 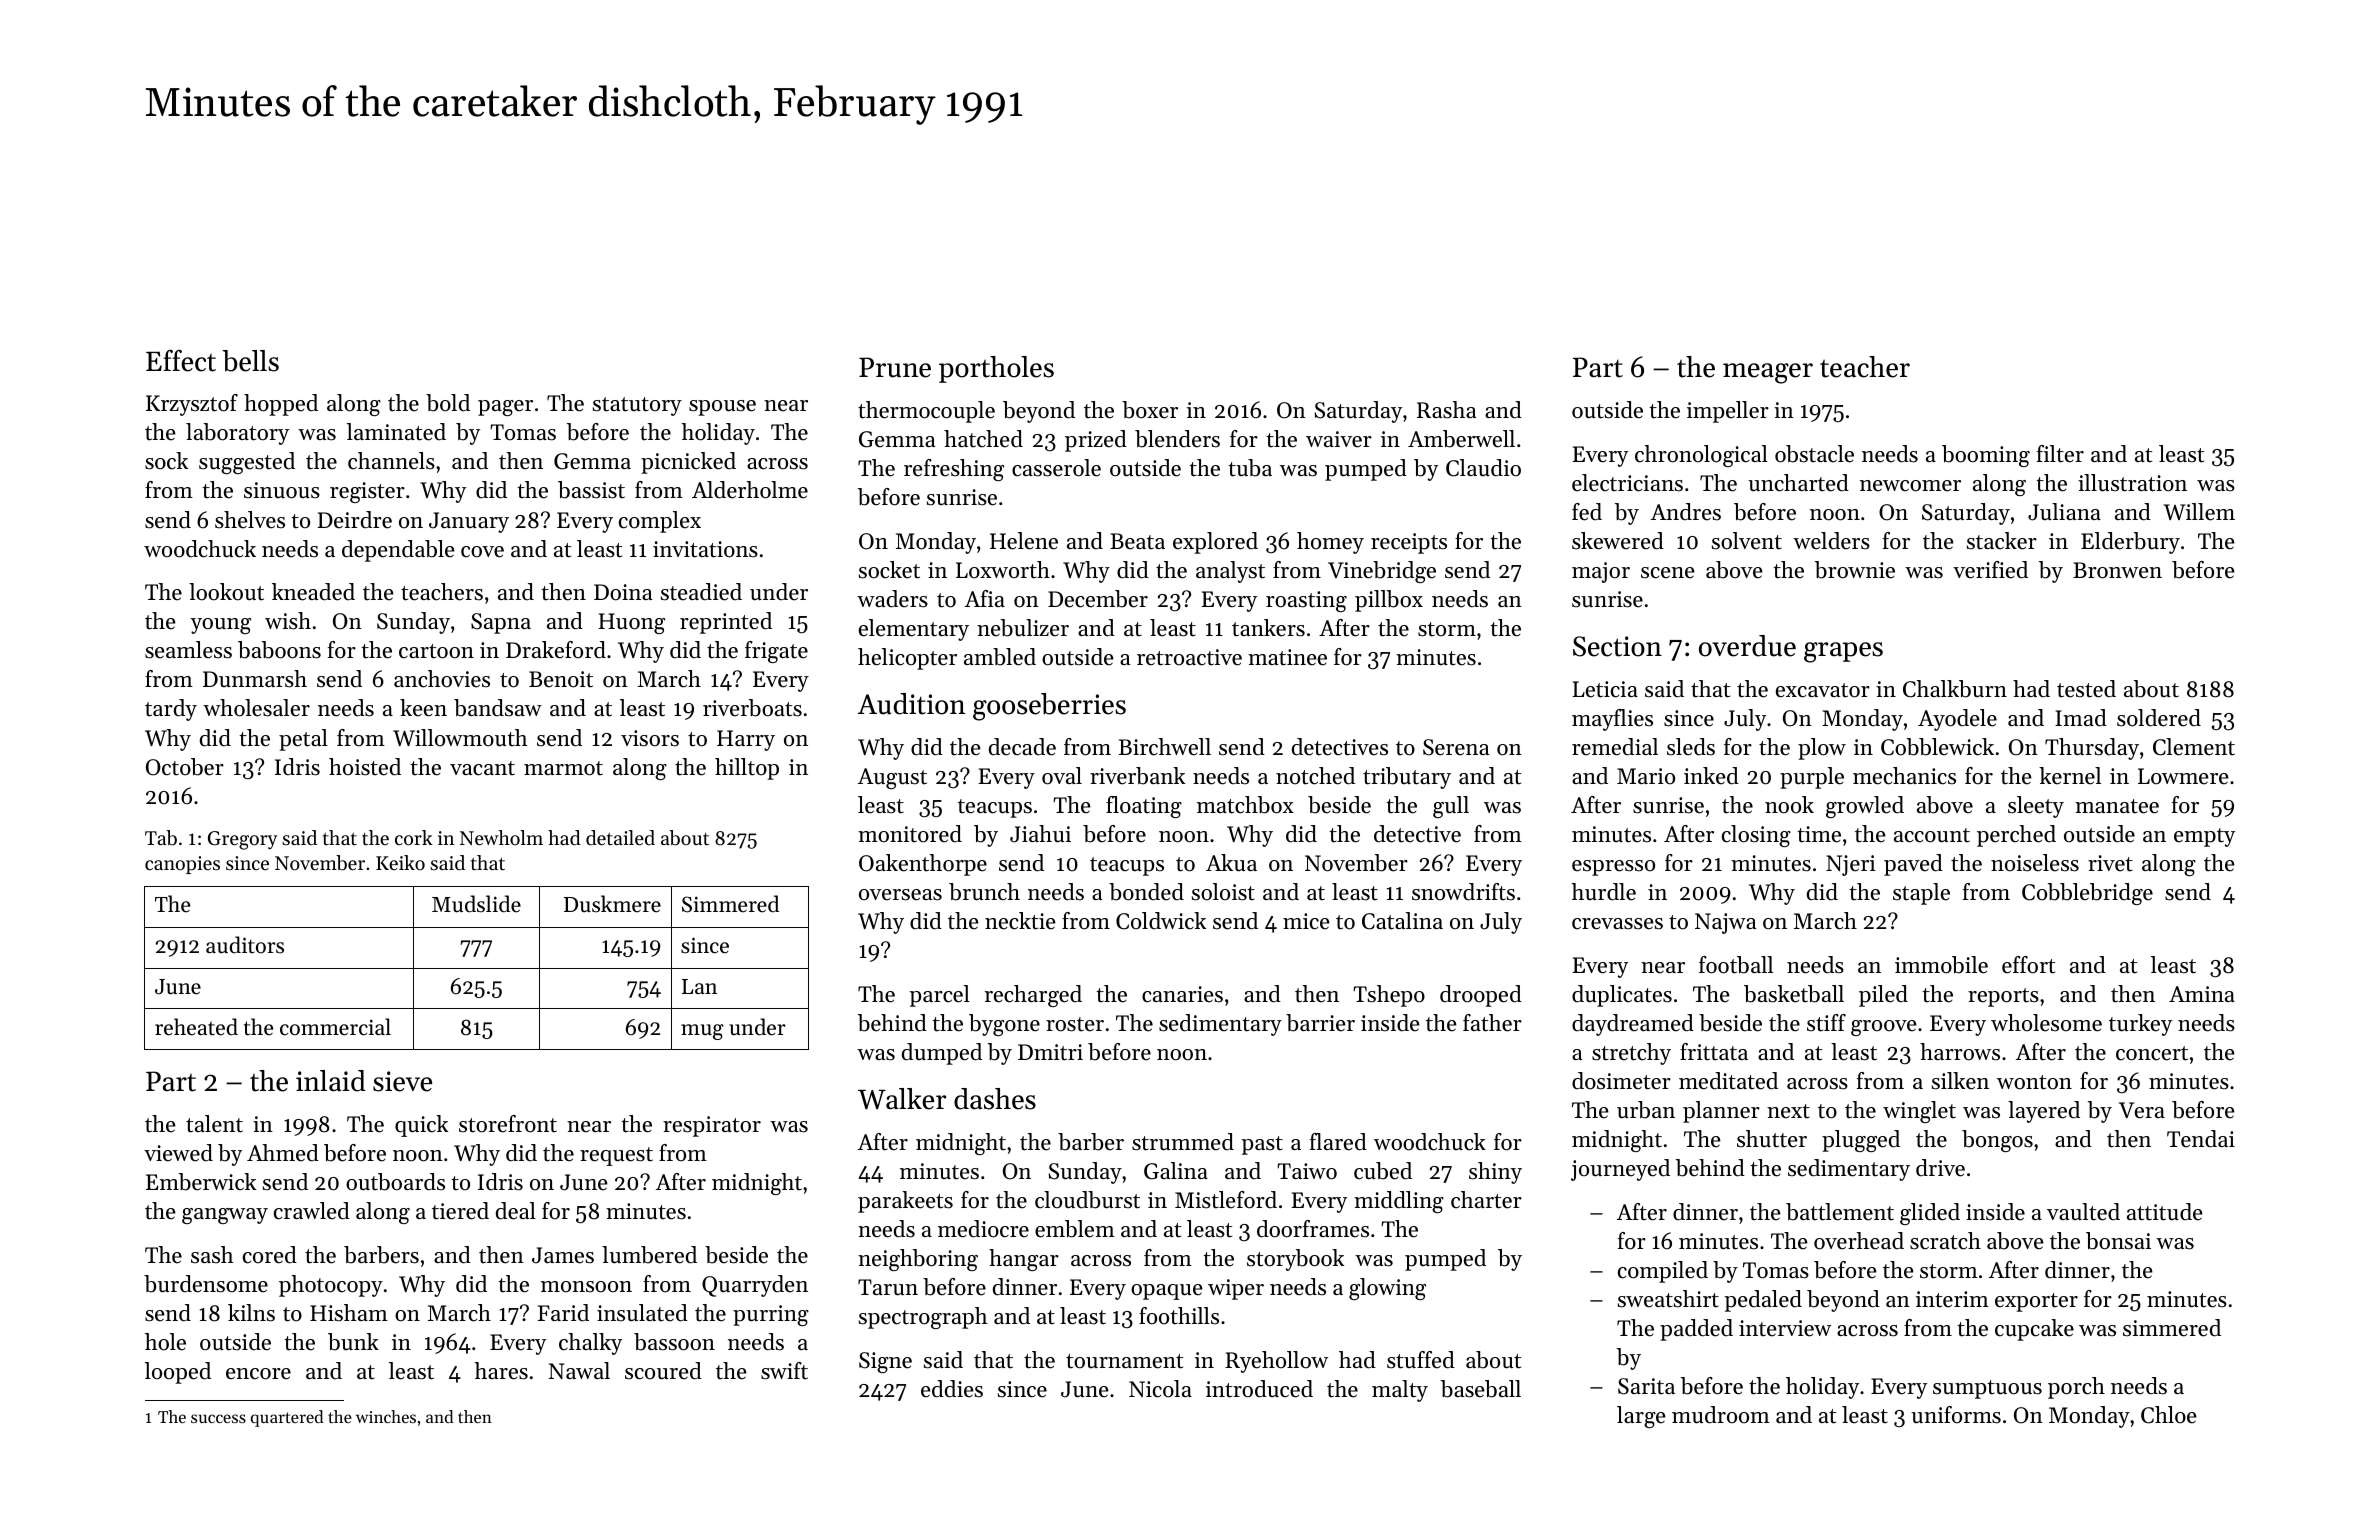 What do you see at coordinates (335, 1027) in the page?
I see `commercial` at bounding box center [335, 1027].
